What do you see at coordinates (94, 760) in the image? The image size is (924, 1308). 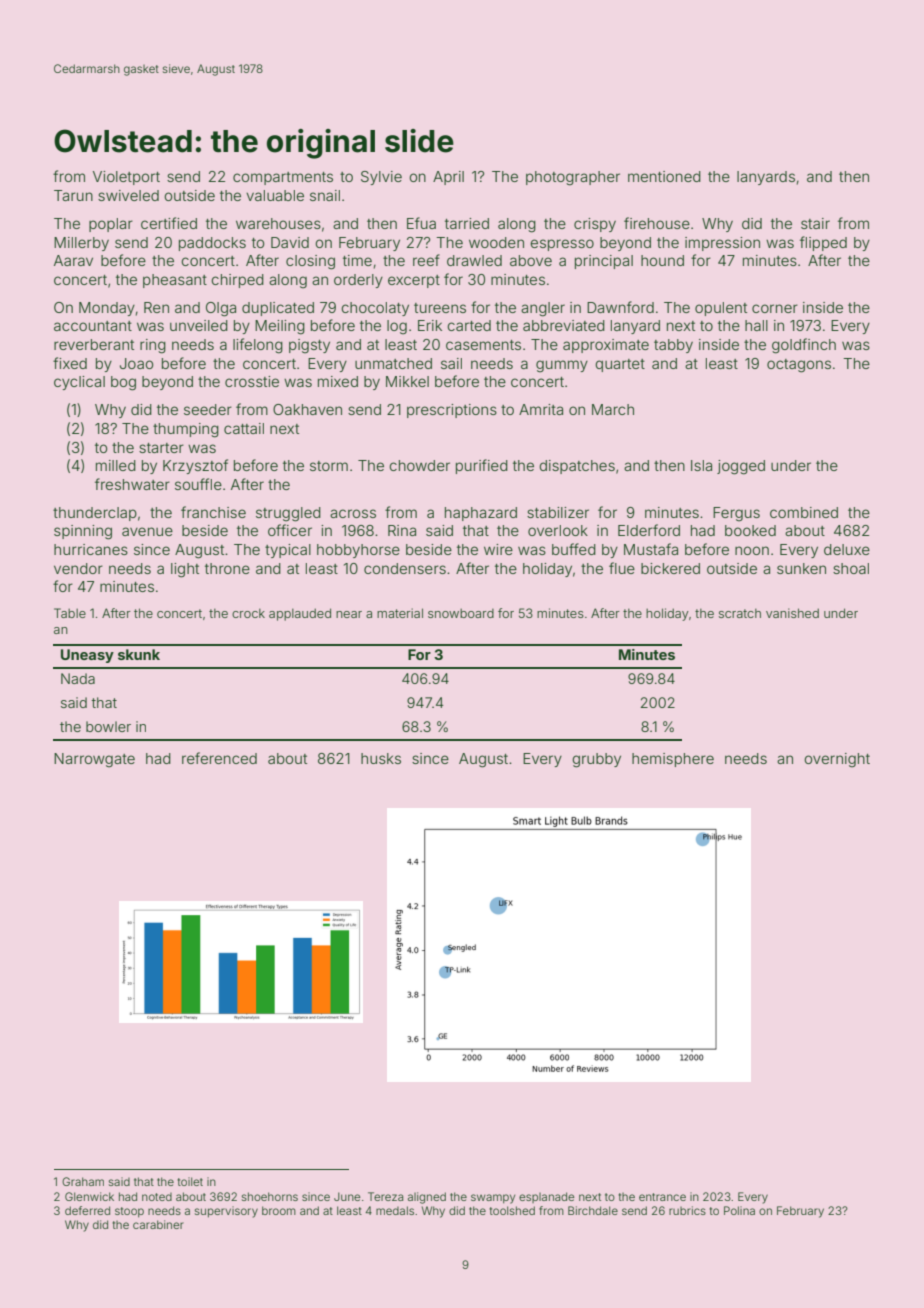 I see `Narrowgate` at bounding box center [94, 760].
